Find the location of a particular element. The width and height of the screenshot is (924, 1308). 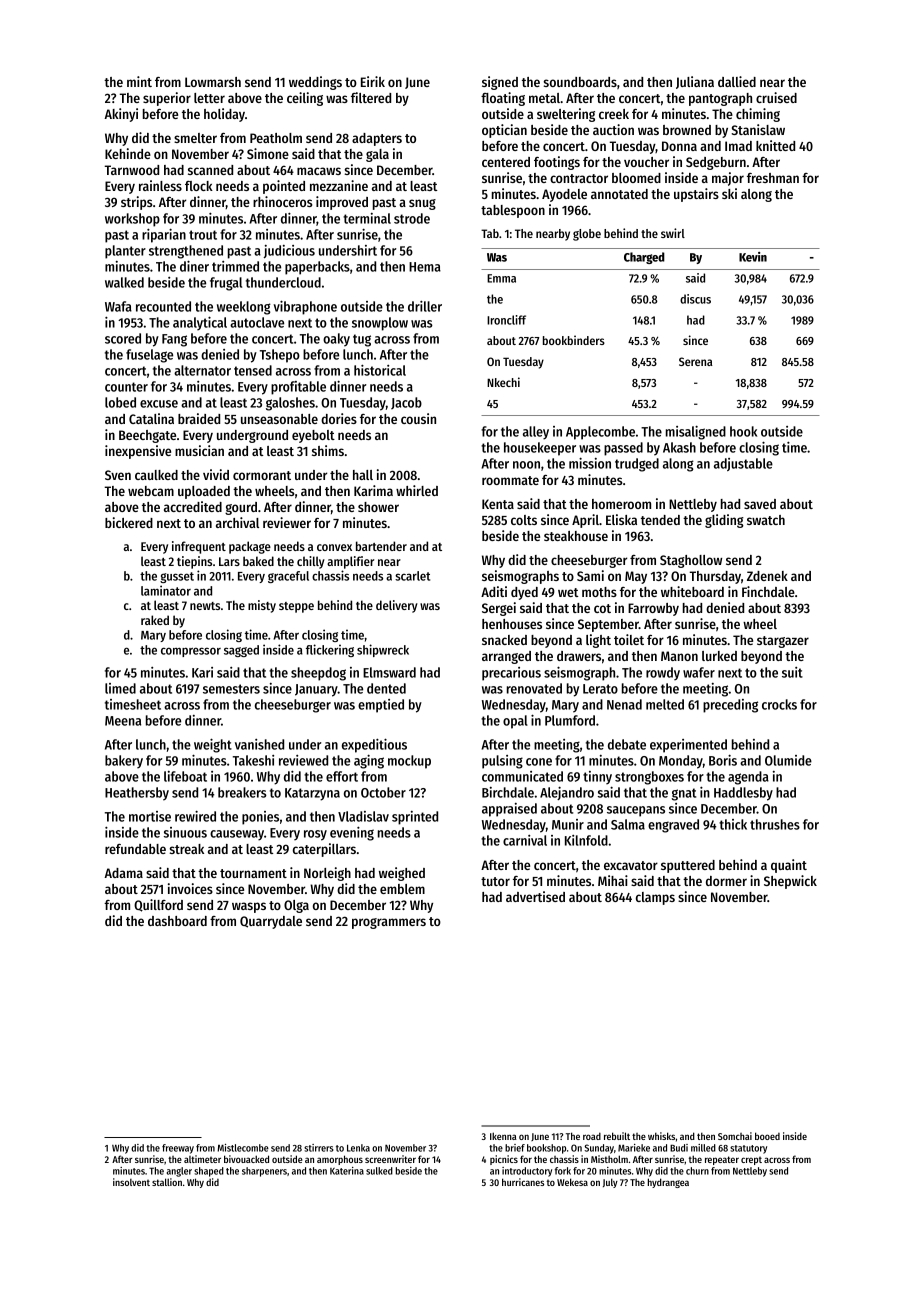

lobed is located at coordinates (120, 402).
